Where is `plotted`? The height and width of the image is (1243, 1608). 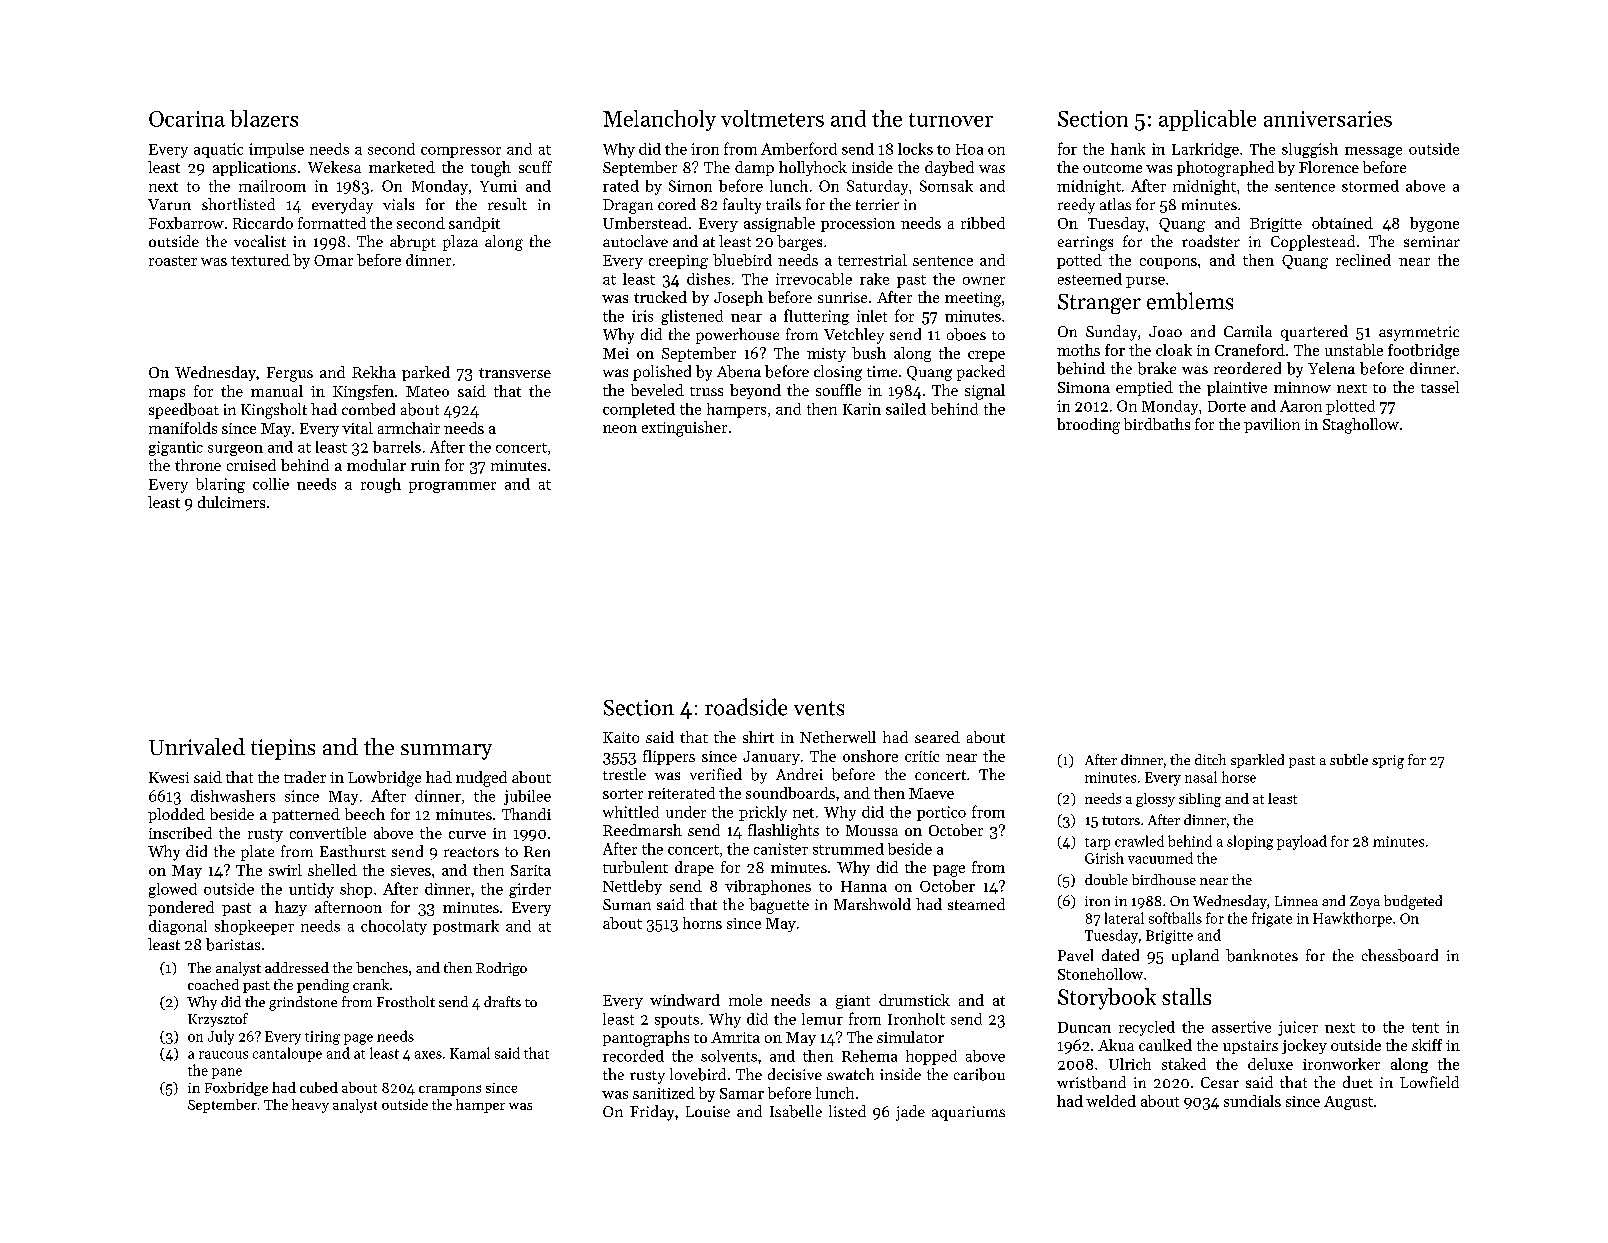
plotted is located at coordinates (1350, 407).
